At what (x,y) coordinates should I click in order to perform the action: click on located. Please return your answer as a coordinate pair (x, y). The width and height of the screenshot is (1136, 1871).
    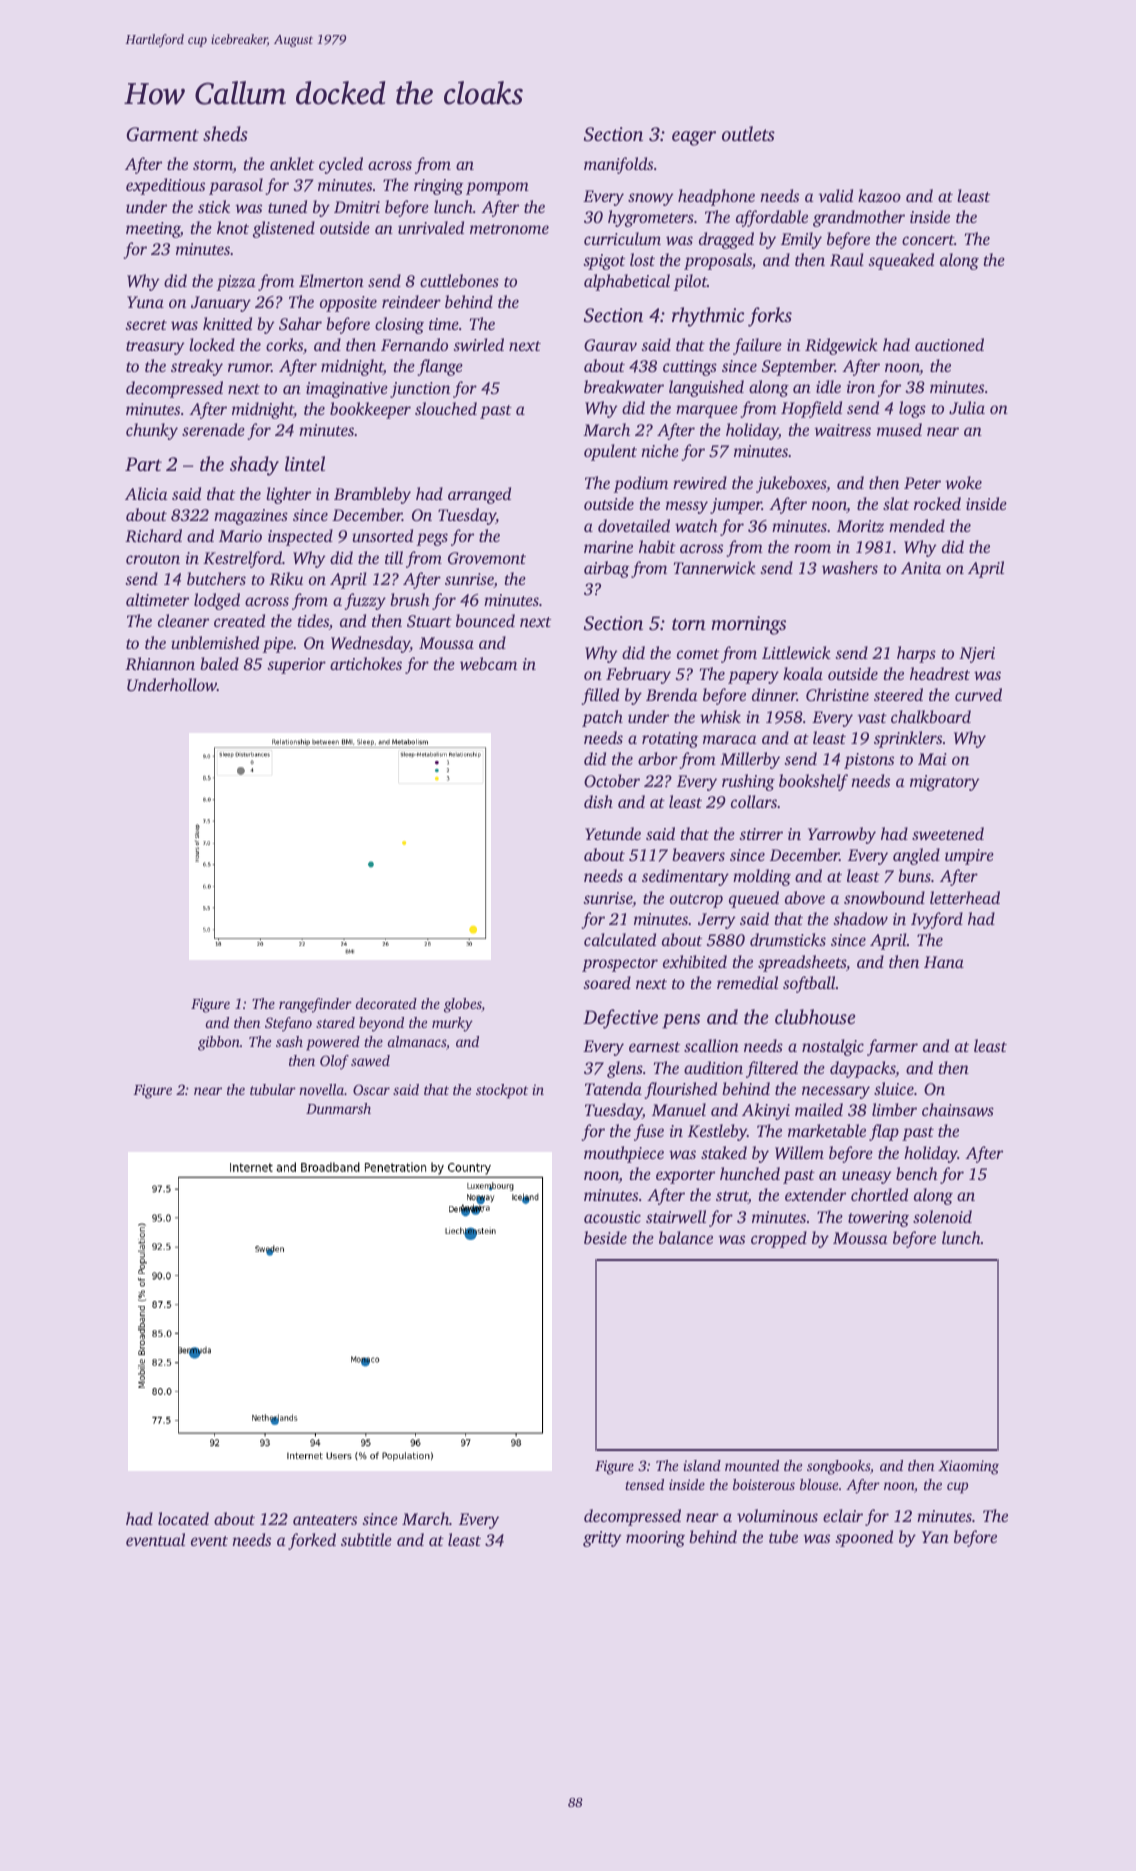
    Looking at the image, I should click on (183, 1518).
